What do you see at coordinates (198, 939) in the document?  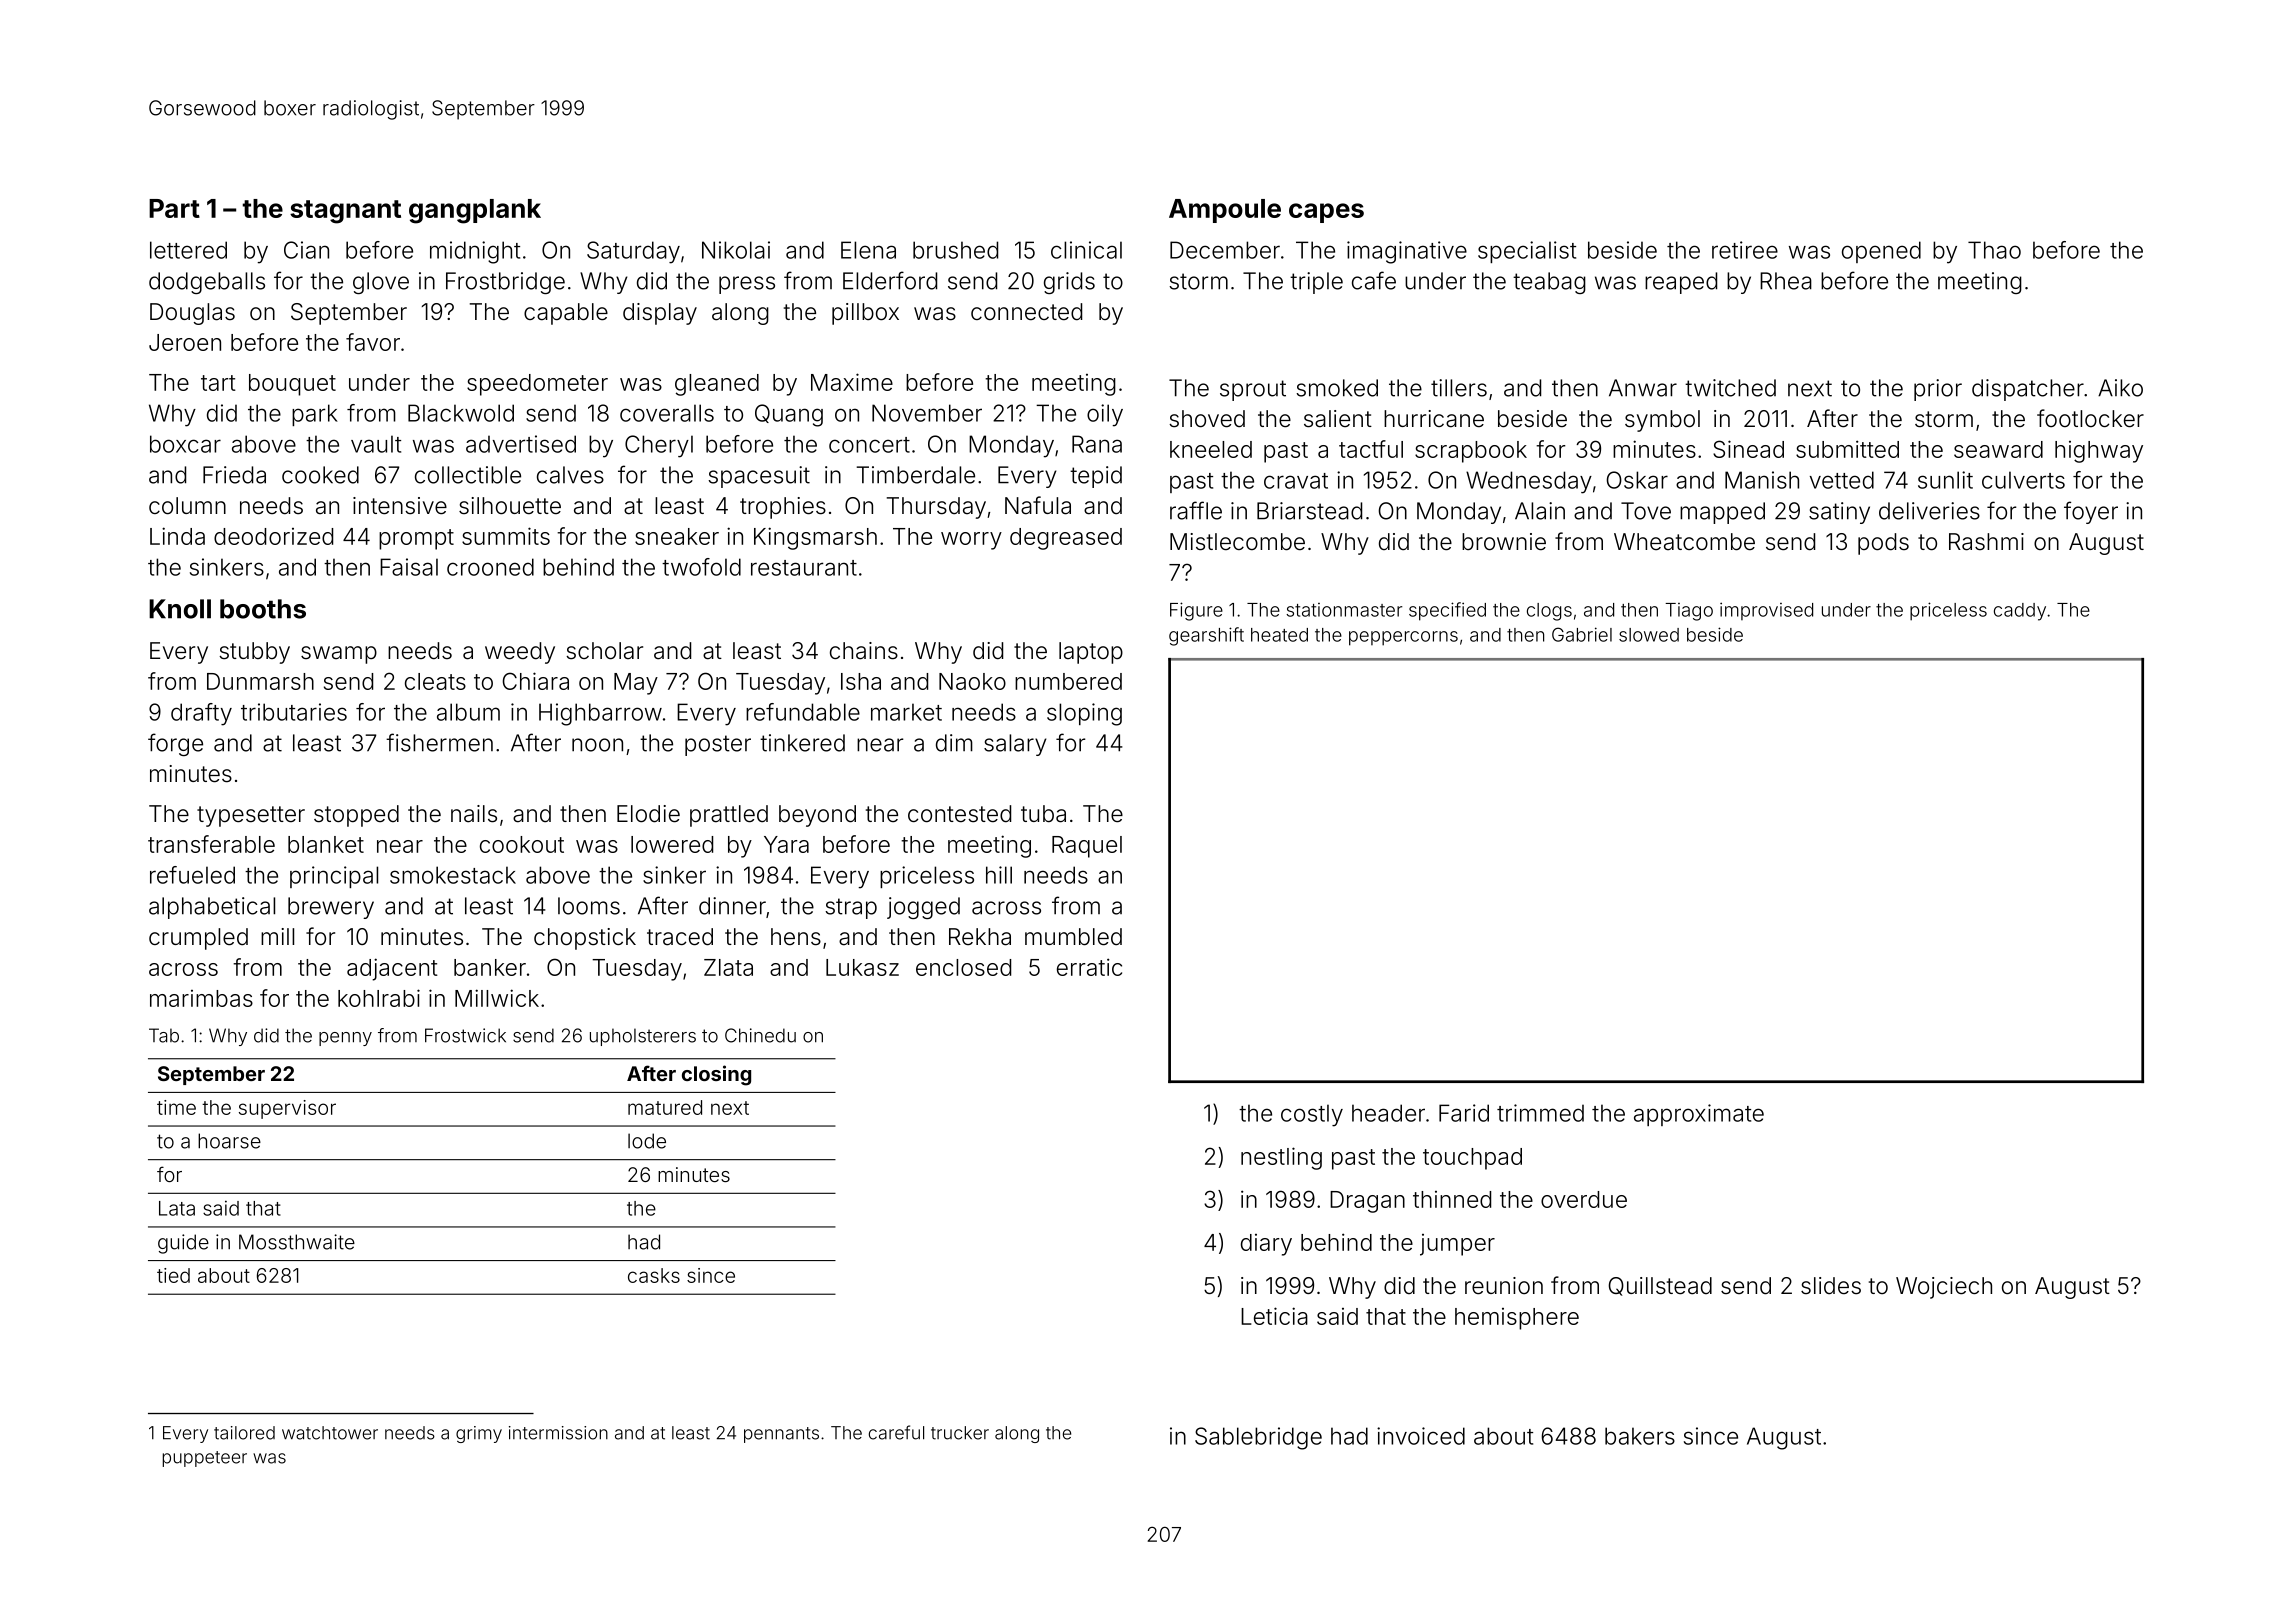 I see `crumpled` at bounding box center [198, 939].
